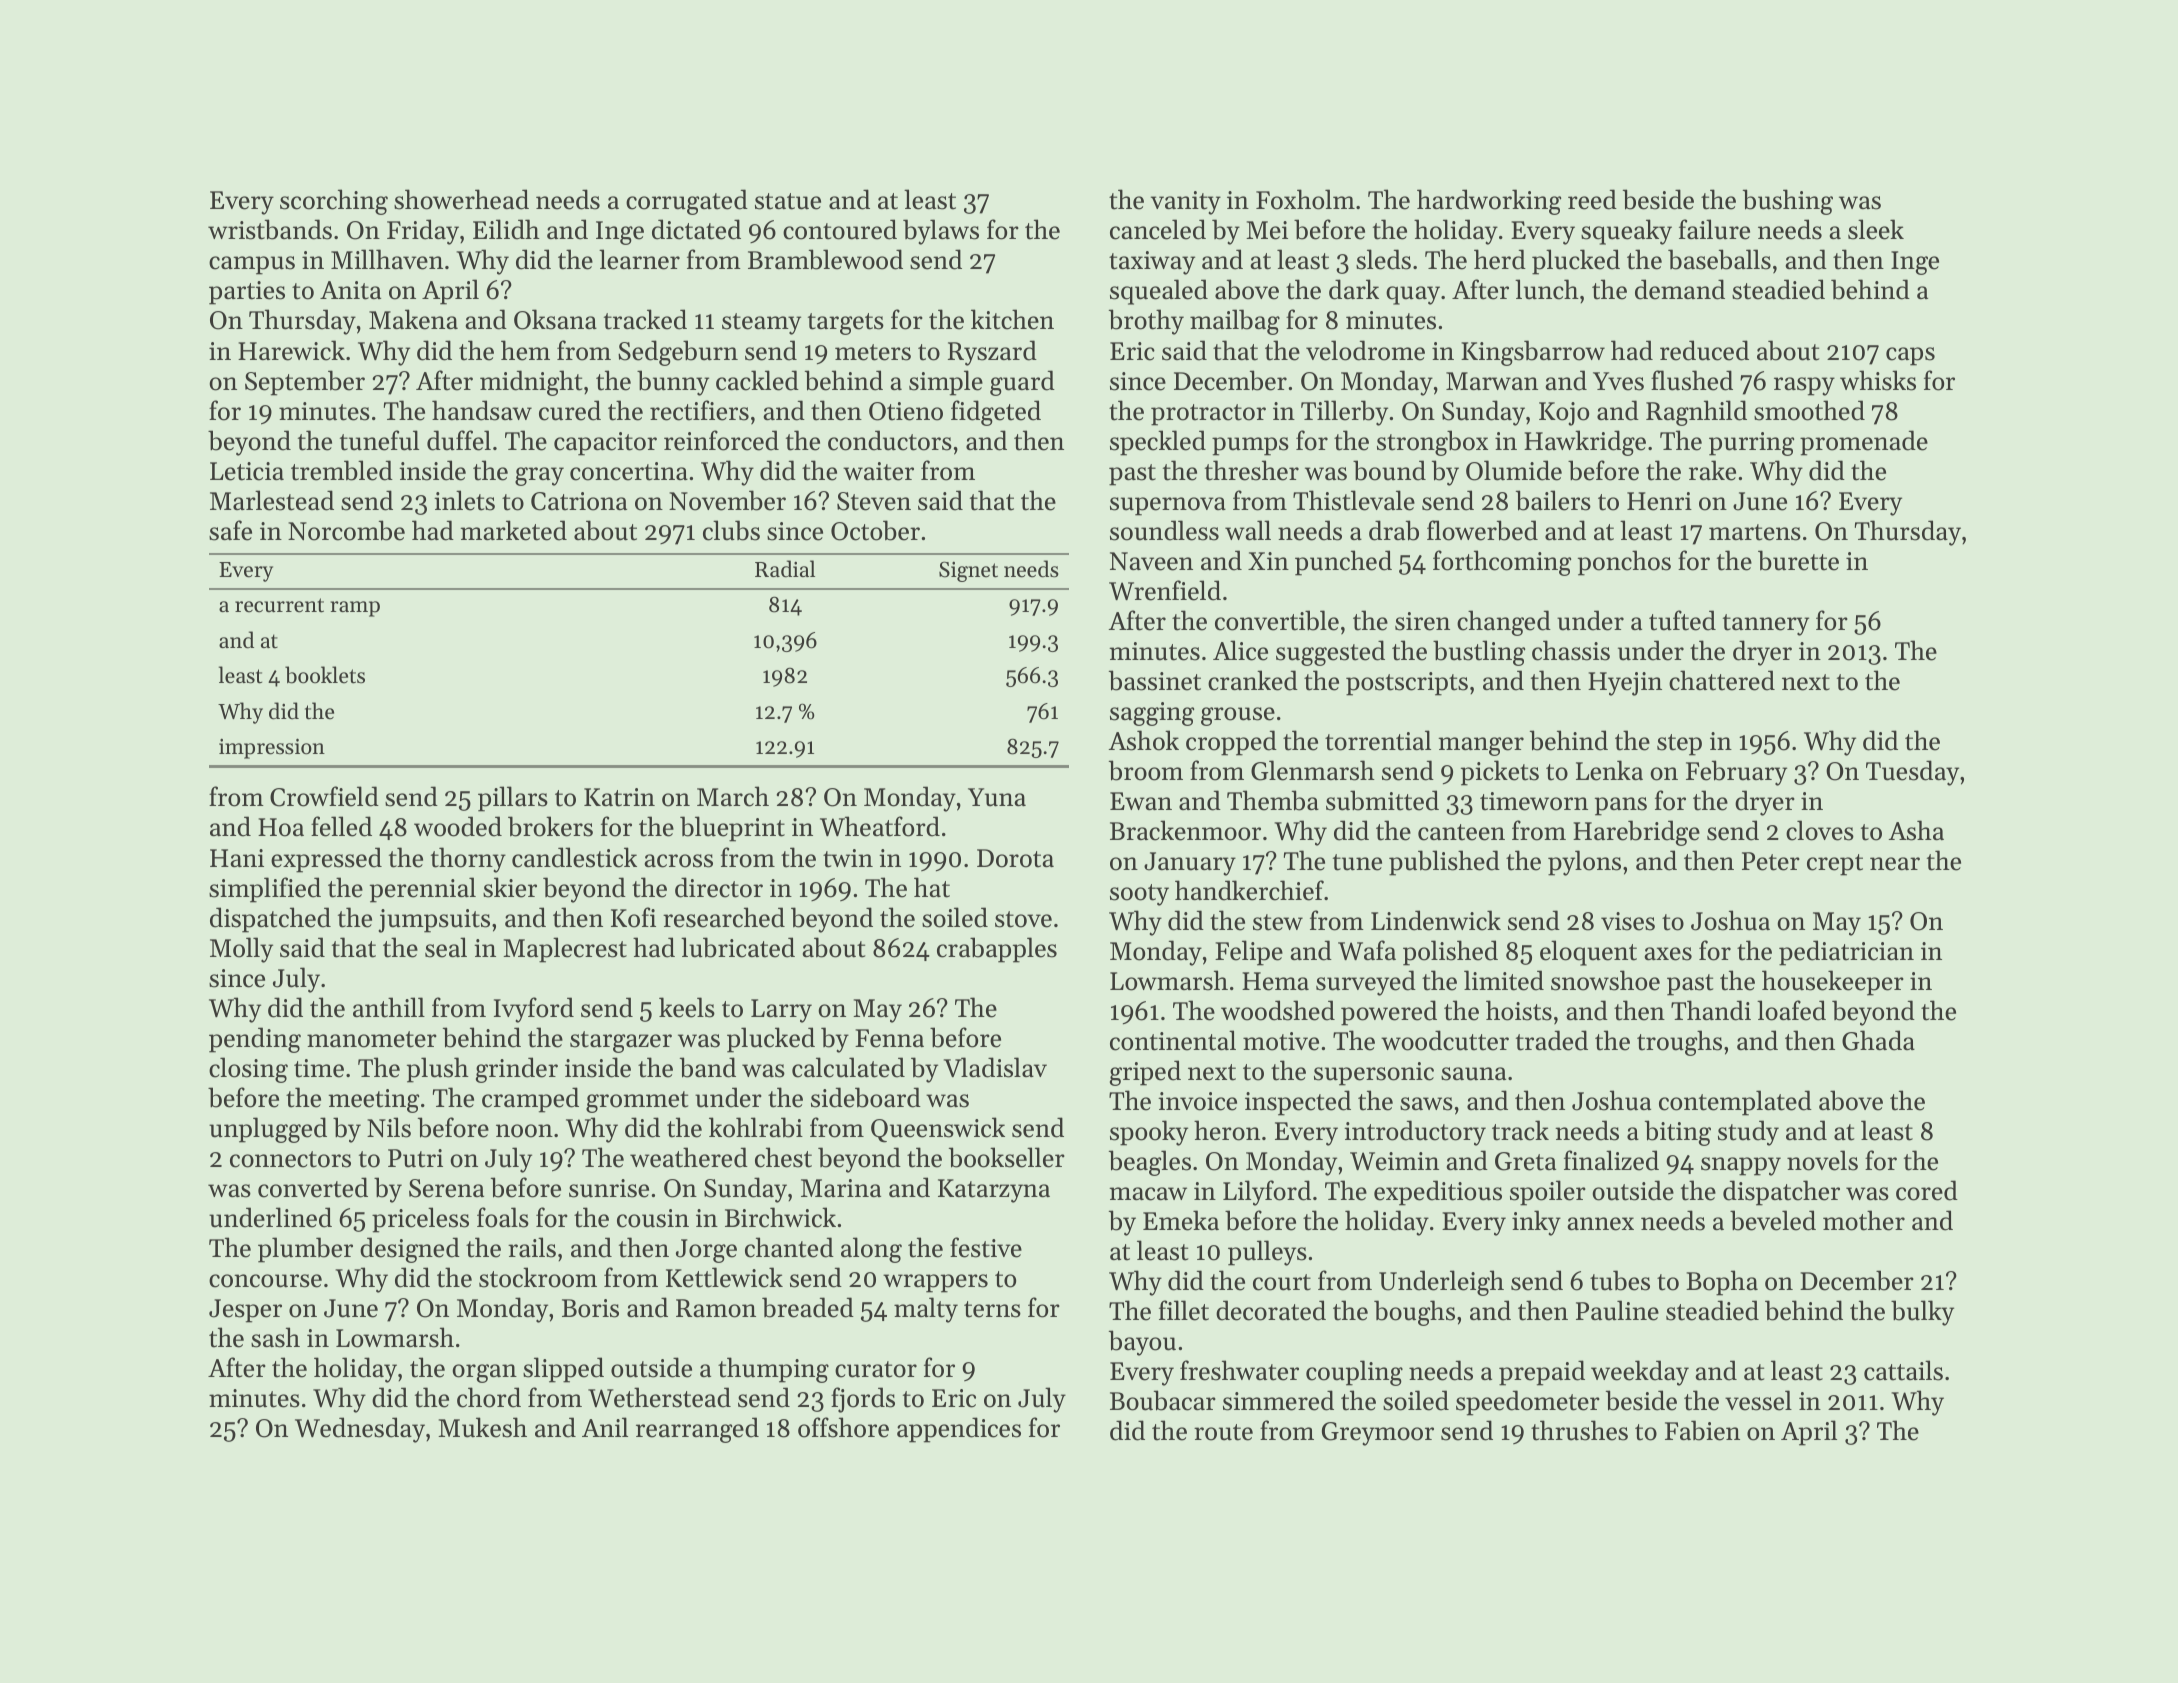  Describe the element at coordinates (1864, 443) in the screenshot. I see `promenade` at that location.
